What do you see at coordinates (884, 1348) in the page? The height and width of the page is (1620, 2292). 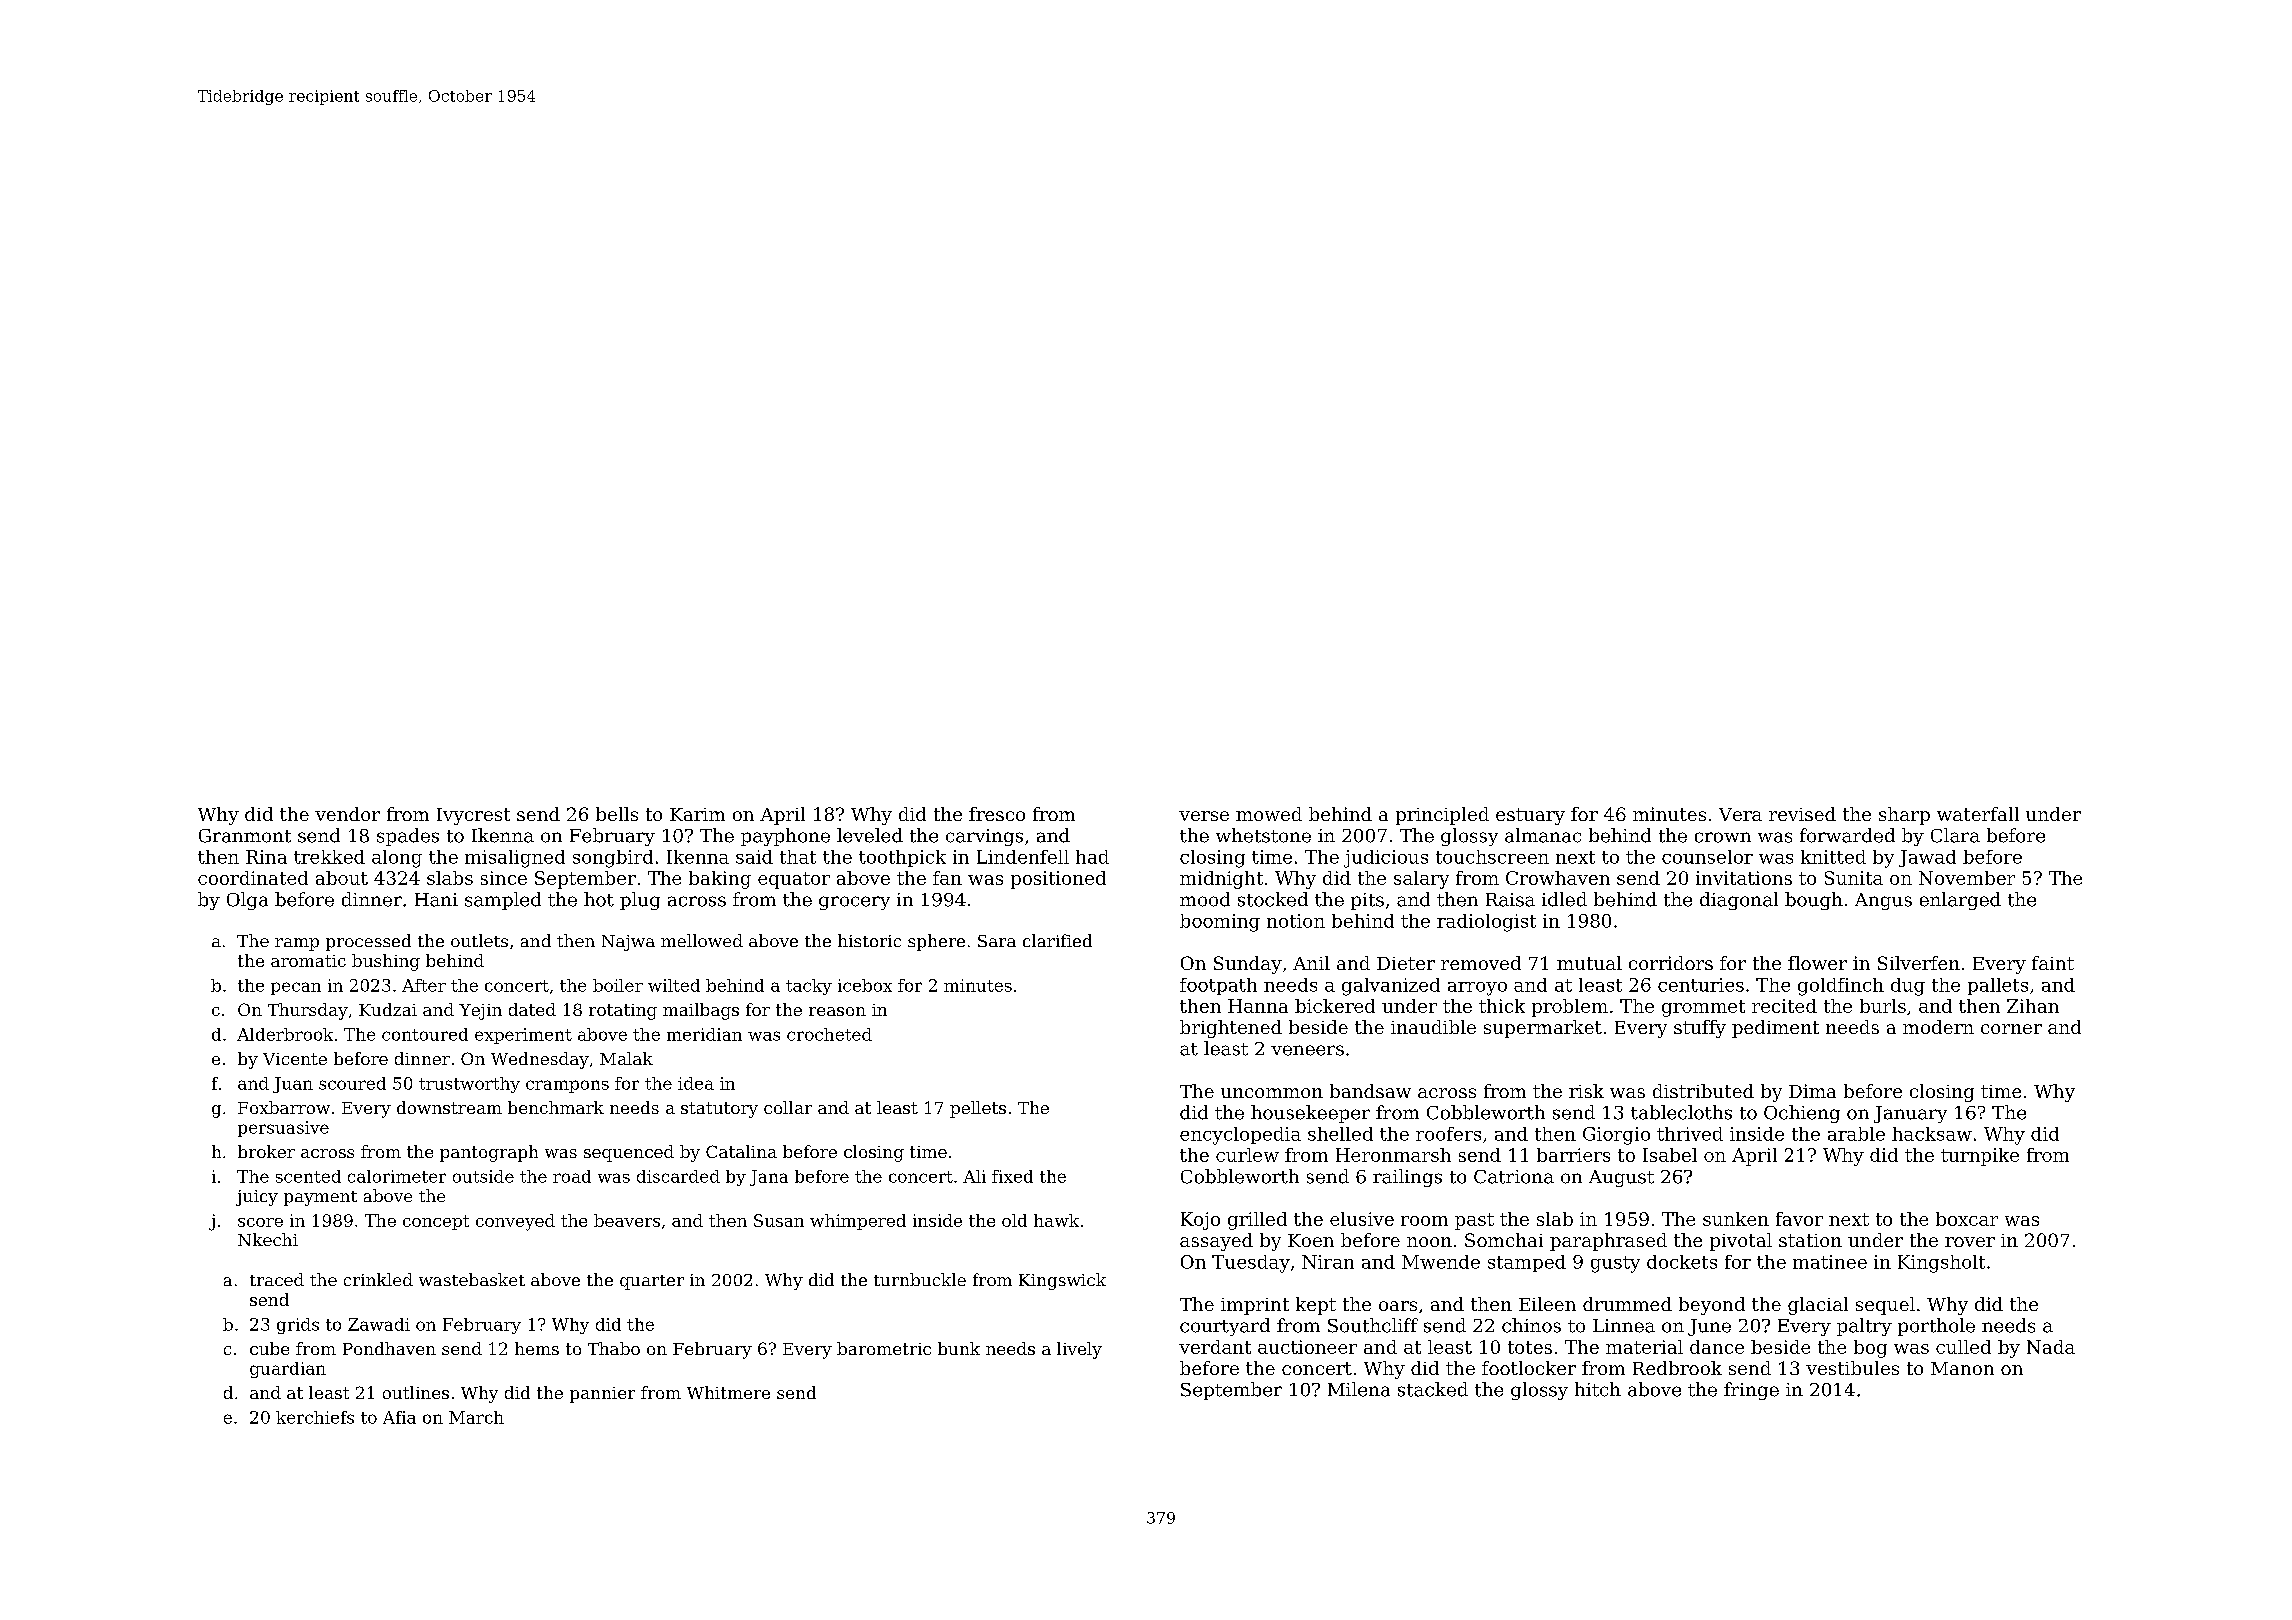 I see `barometric` at bounding box center [884, 1348].
